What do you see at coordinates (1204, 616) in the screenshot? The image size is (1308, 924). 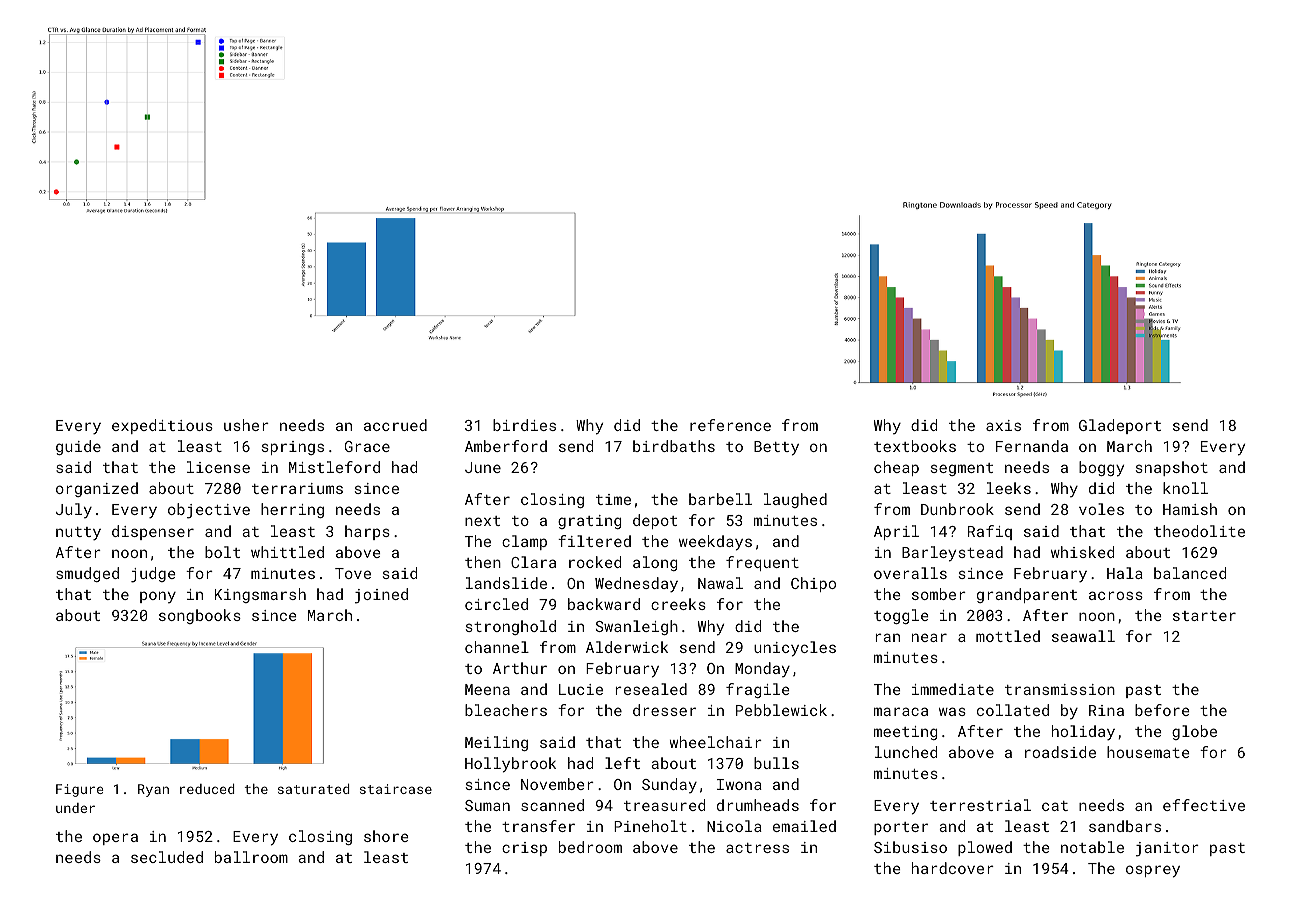 I see `starter` at bounding box center [1204, 616].
